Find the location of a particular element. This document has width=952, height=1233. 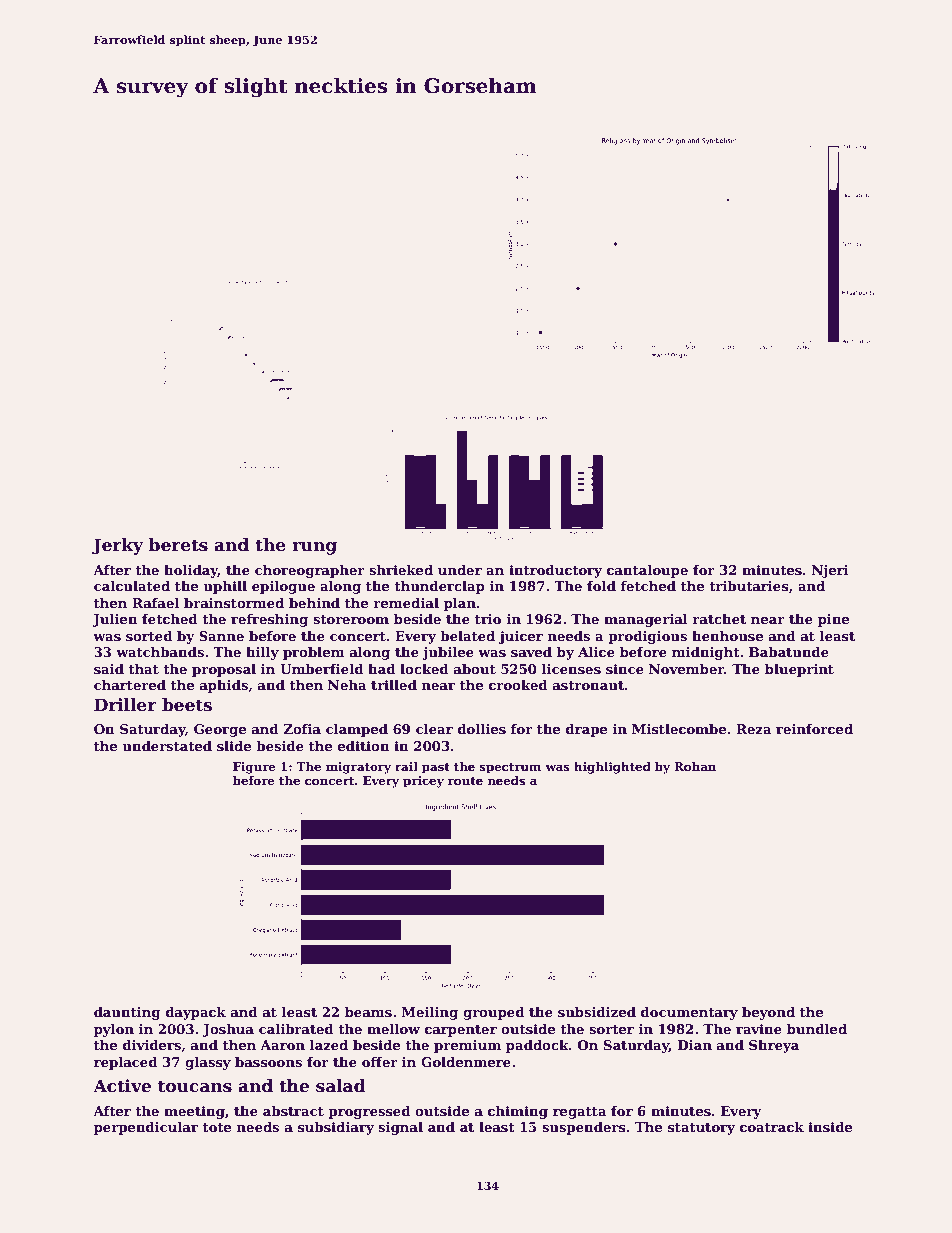

Rohan is located at coordinates (695, 766).
